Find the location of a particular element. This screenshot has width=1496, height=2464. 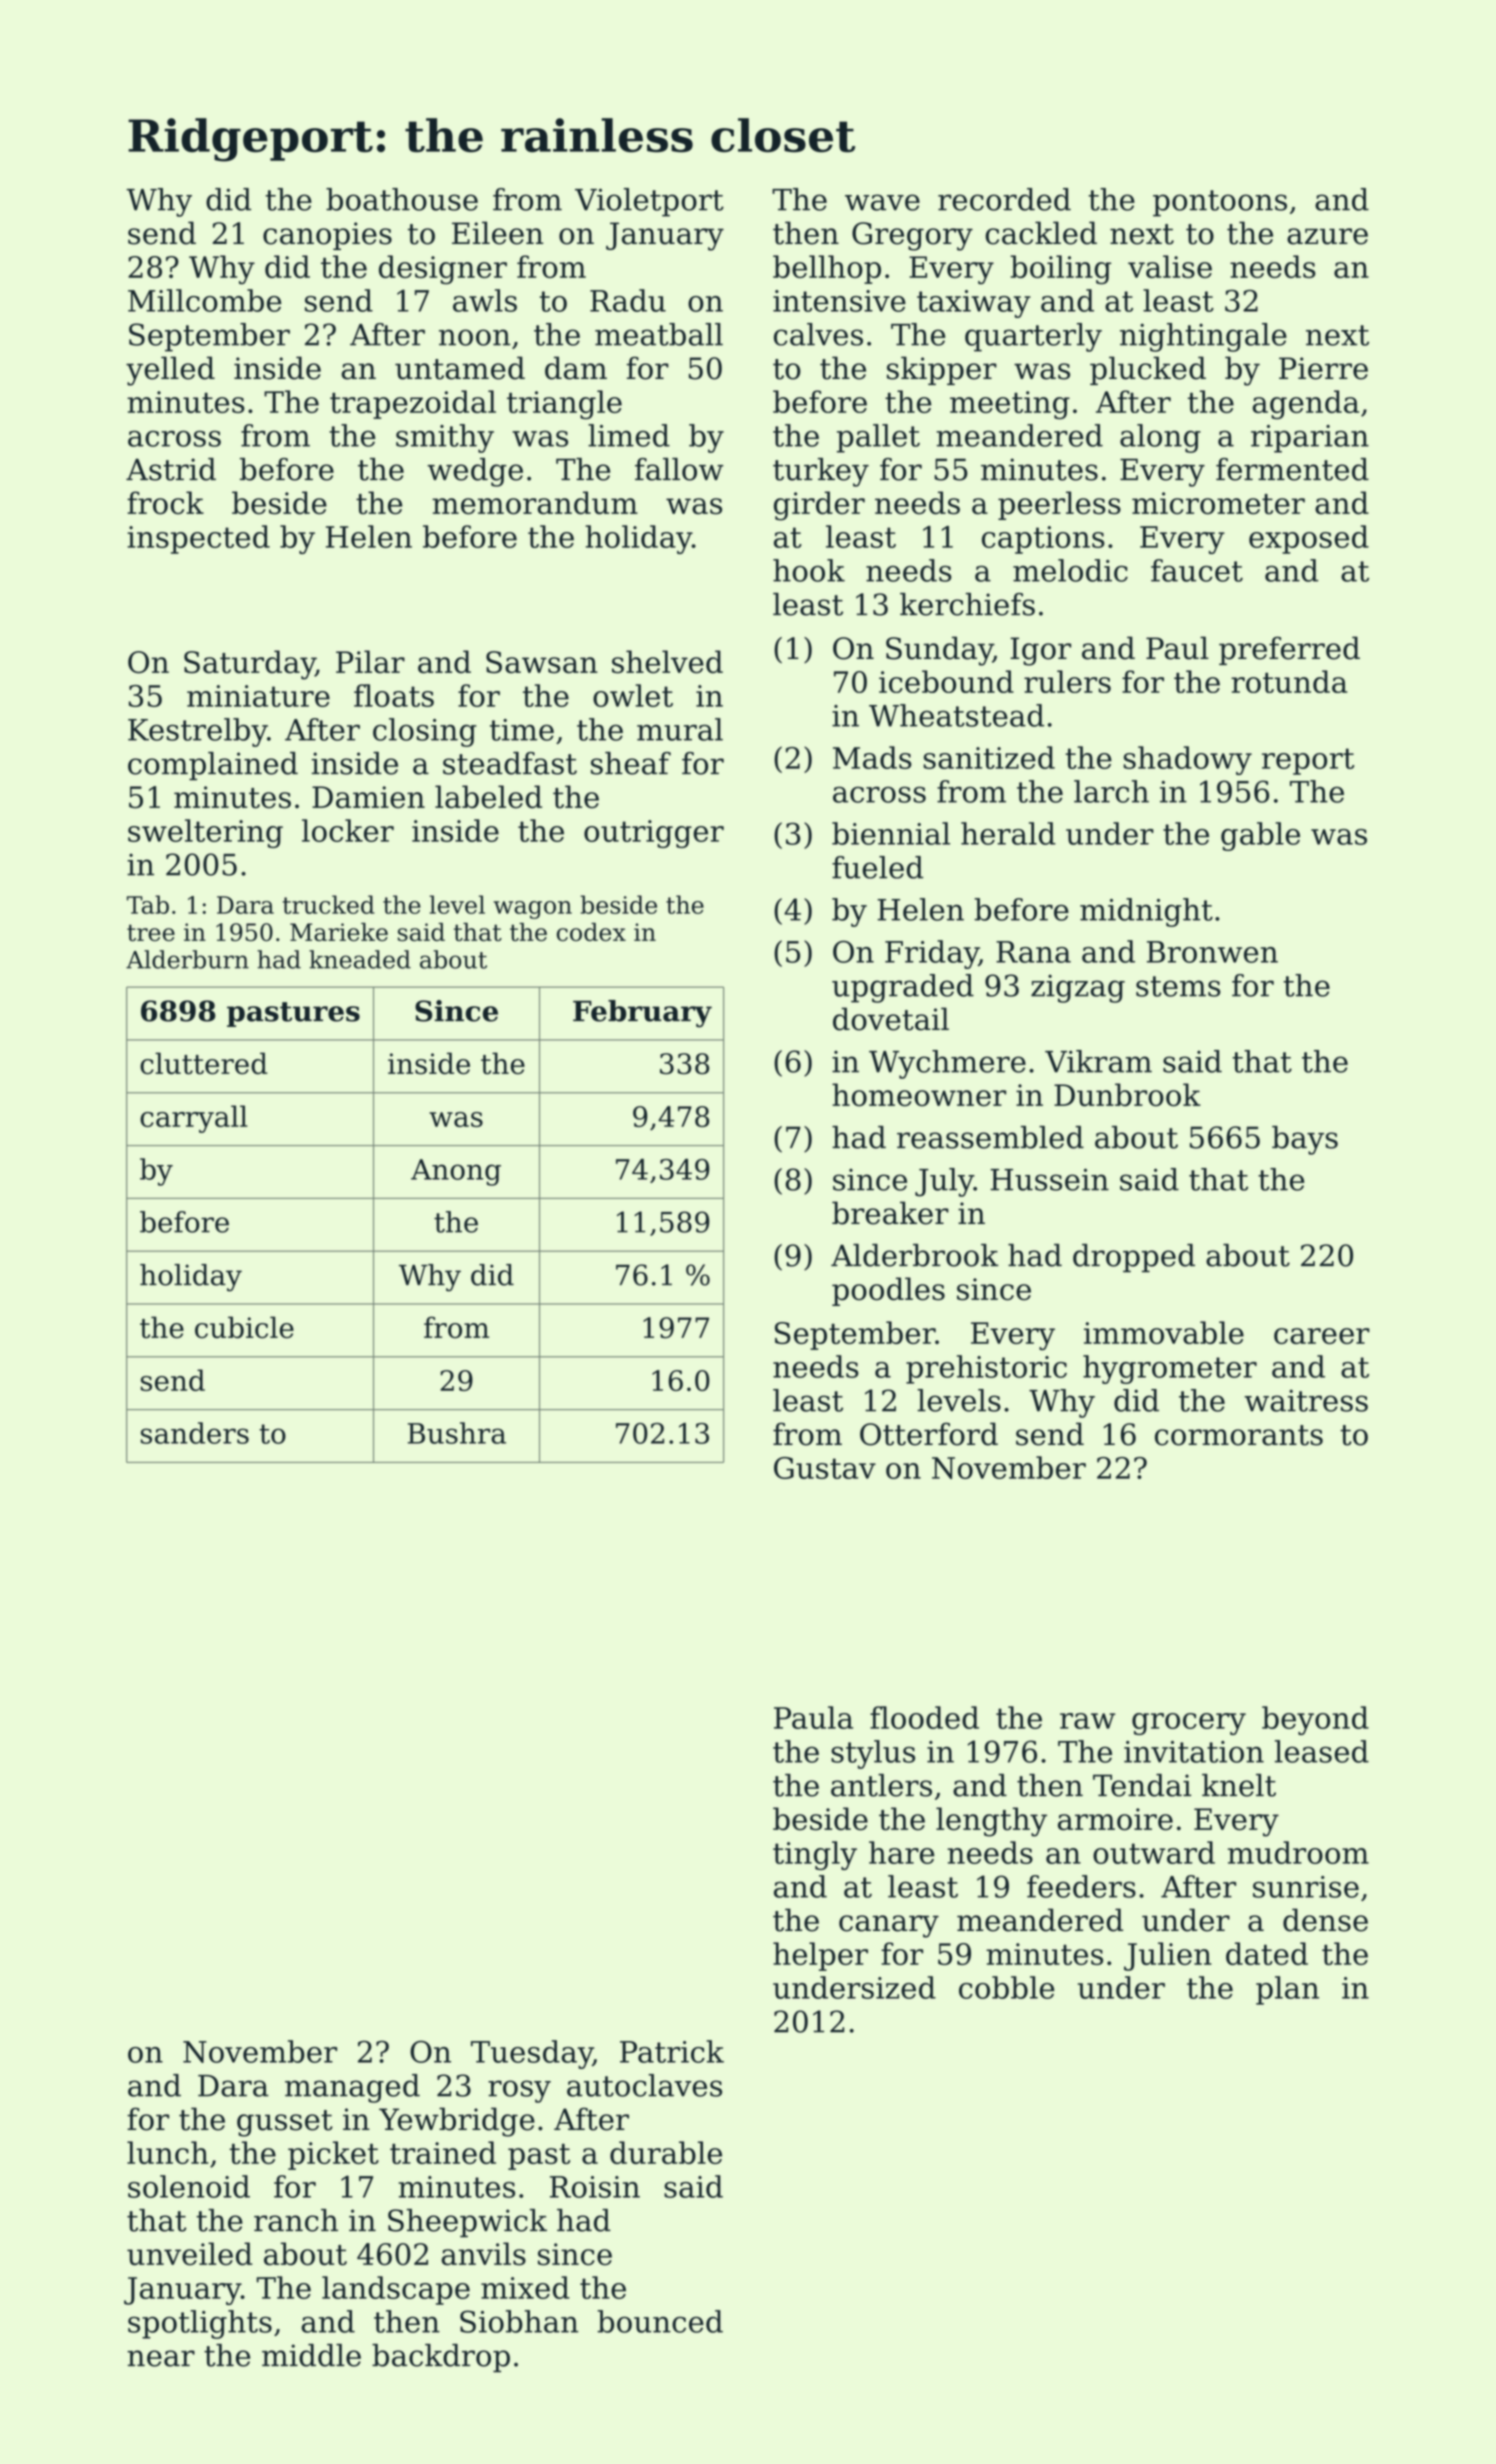

azure is located at coordinates (1327, 236).
